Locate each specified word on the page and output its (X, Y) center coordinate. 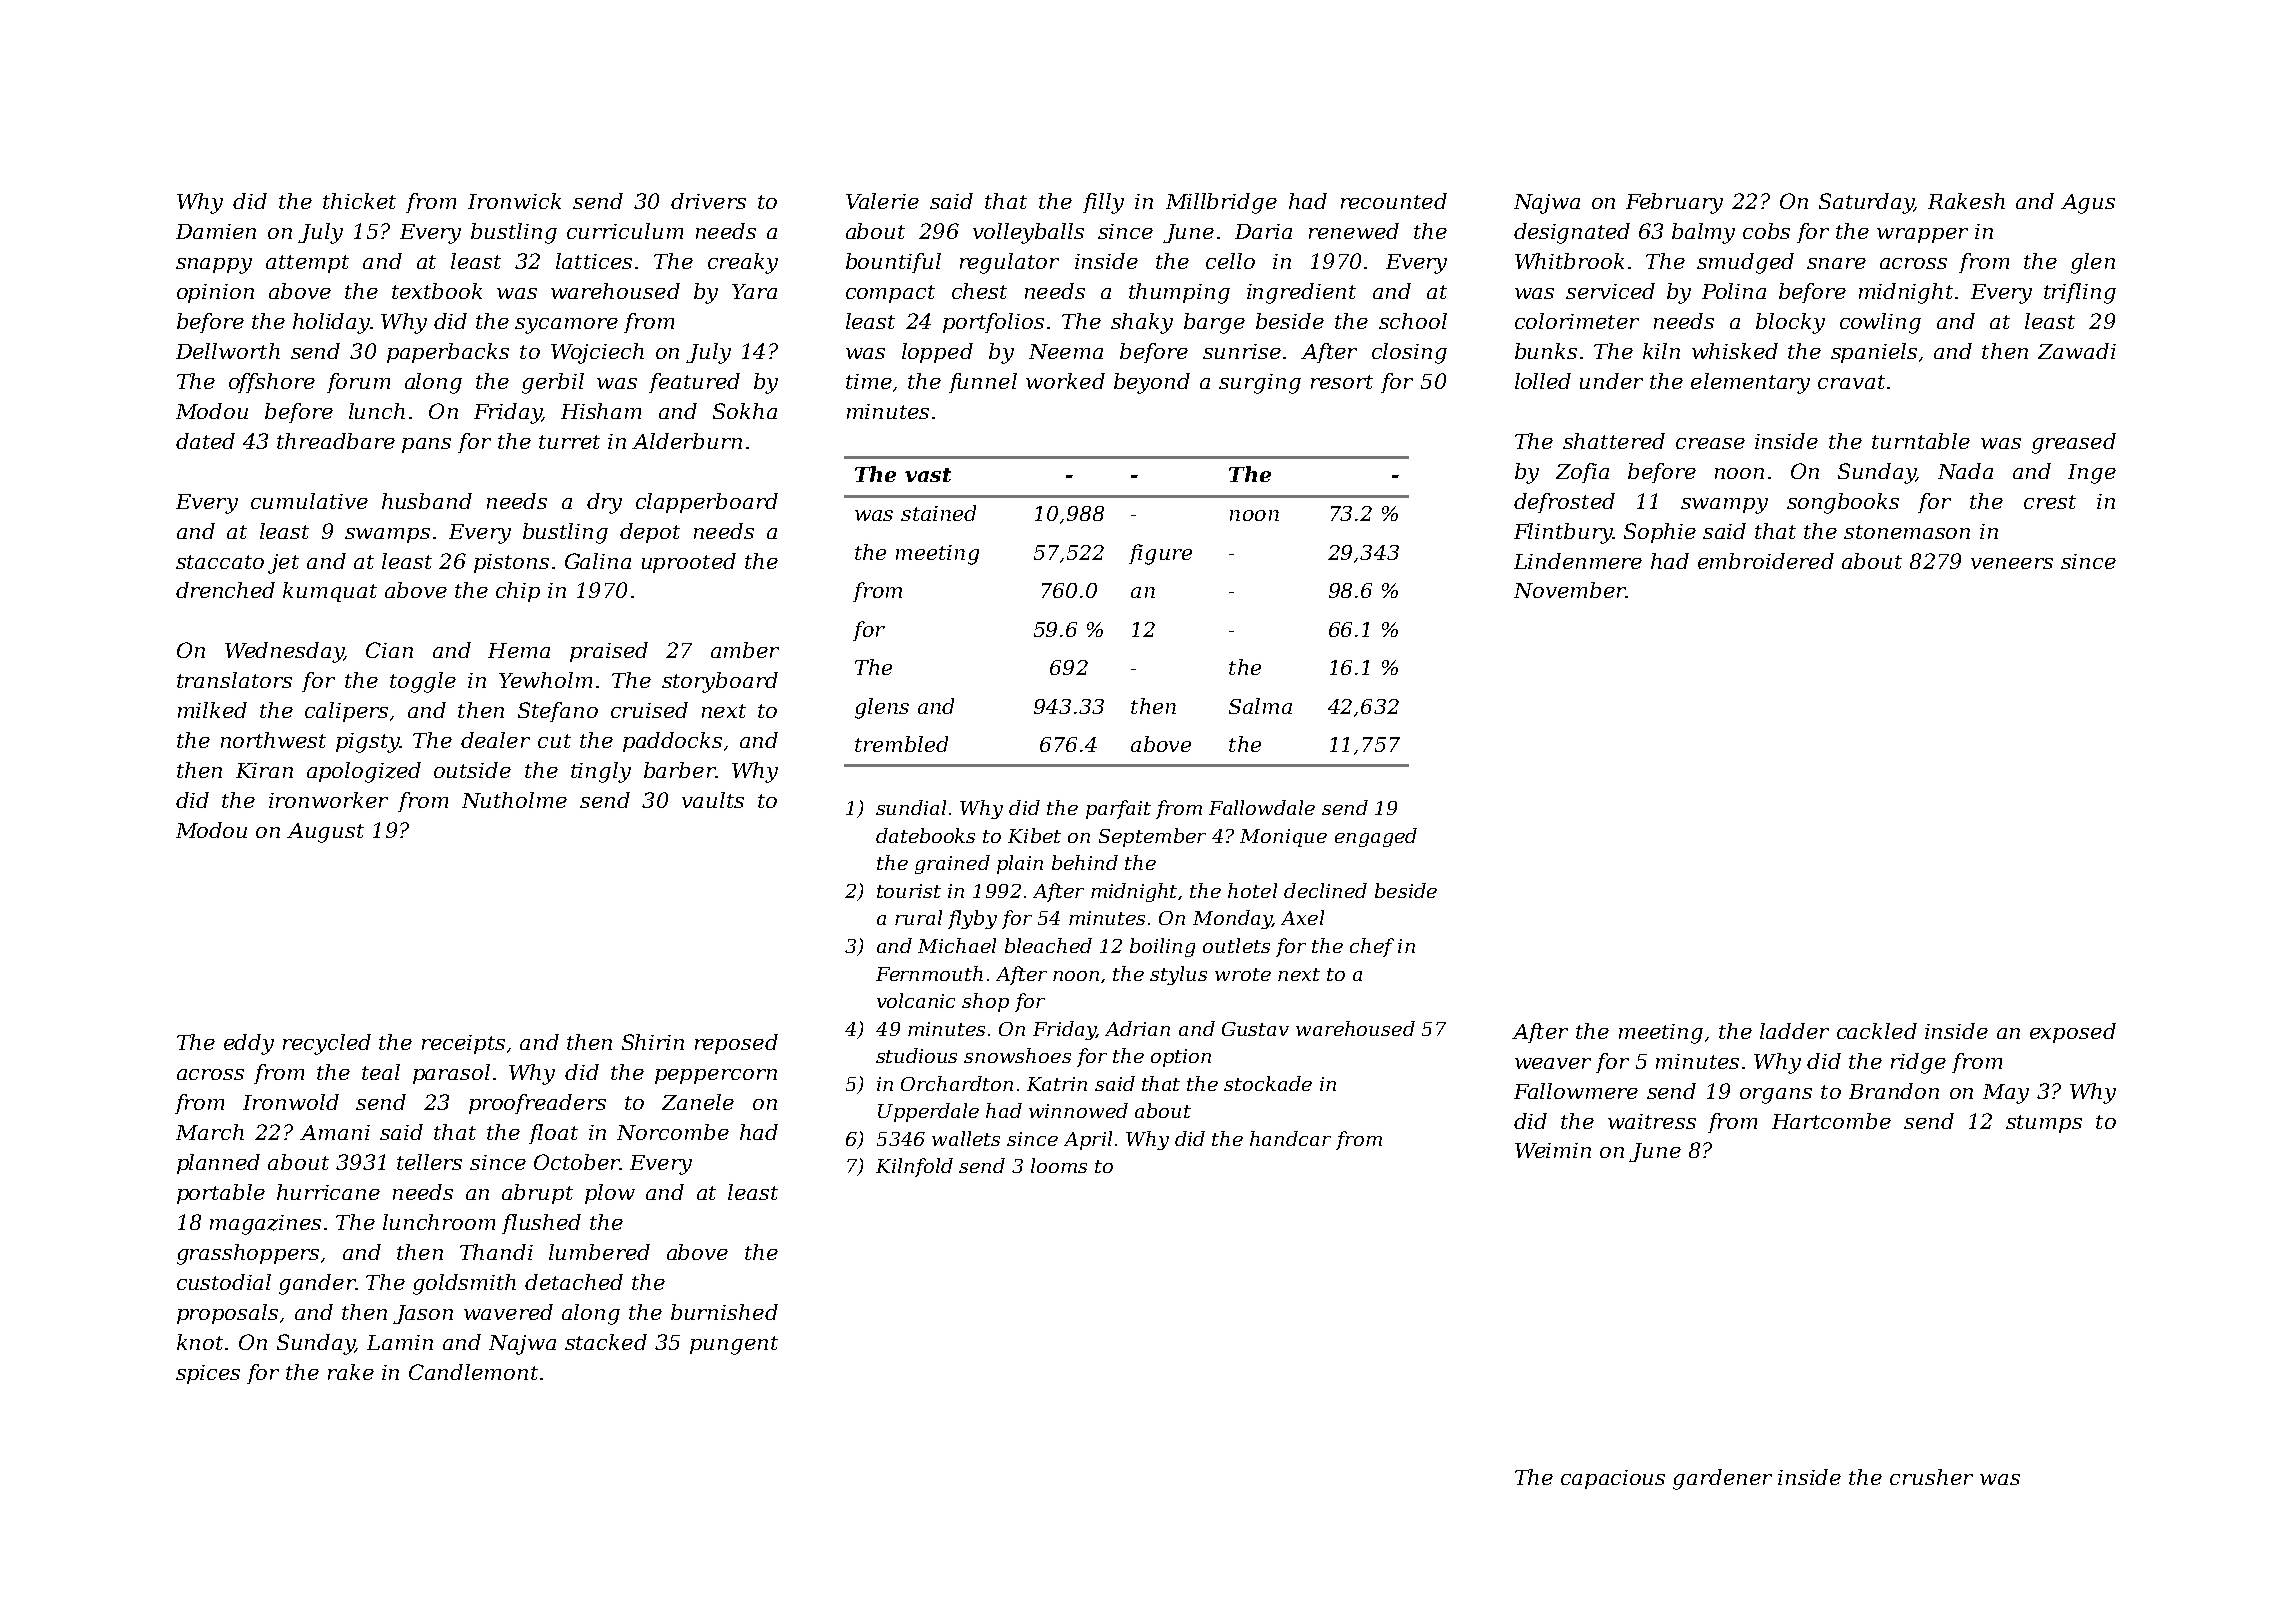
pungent (734, 1345)
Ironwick (514, 201)
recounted (1394, 201)
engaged (1376, 837)
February (1674, 203)
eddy (249, 1044)
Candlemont (473, 1372)
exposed (2073, 1033)
